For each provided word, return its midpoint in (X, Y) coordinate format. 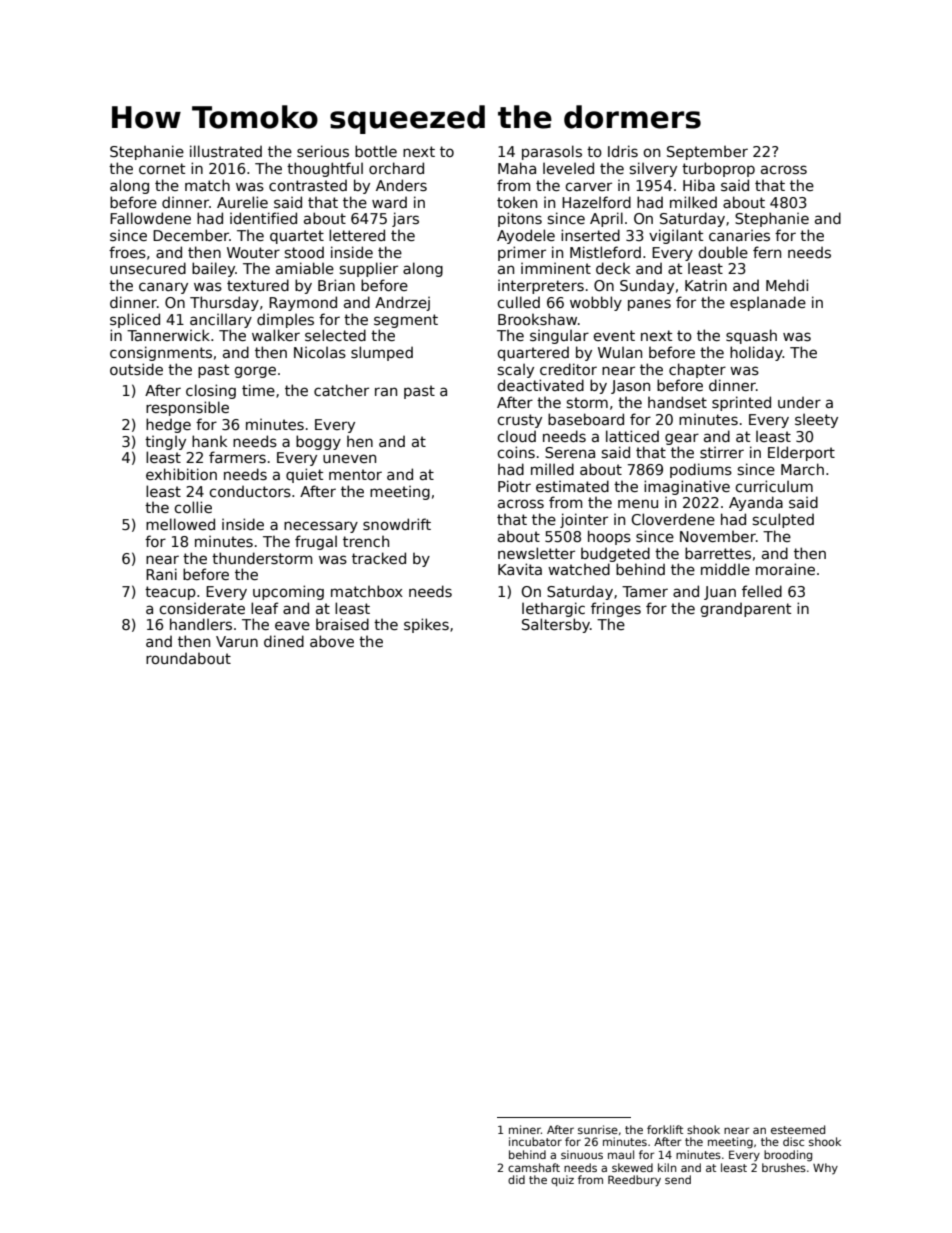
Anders (401, 185)
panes (649, 305)
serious (323, 151)
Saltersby (556, 625)
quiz (562, 1180)
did (516, 1179)
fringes (616, 609)
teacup (170, 593)
